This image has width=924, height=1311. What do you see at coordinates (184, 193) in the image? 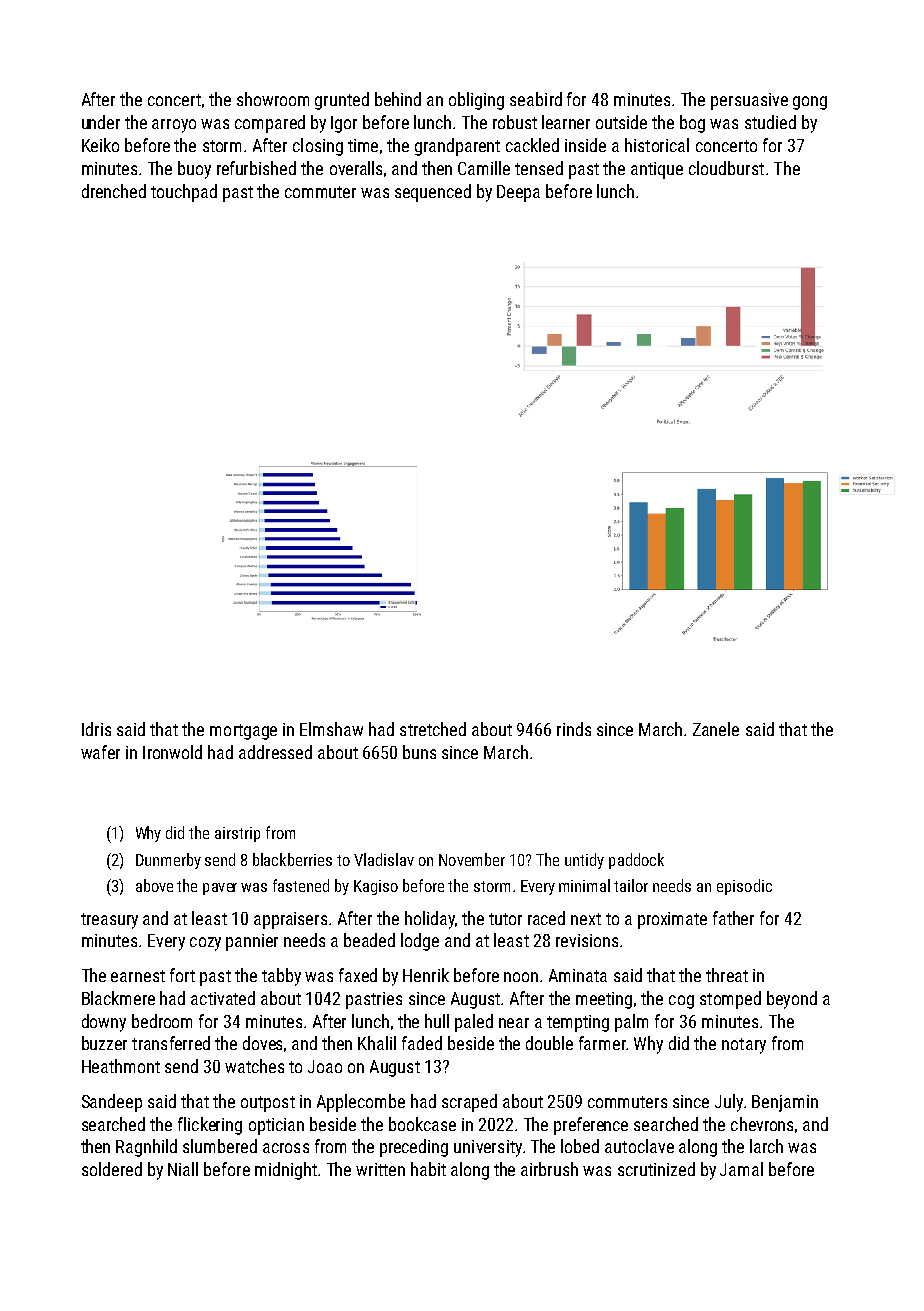
I see `touchpad` at bounding box center [184, 193].
